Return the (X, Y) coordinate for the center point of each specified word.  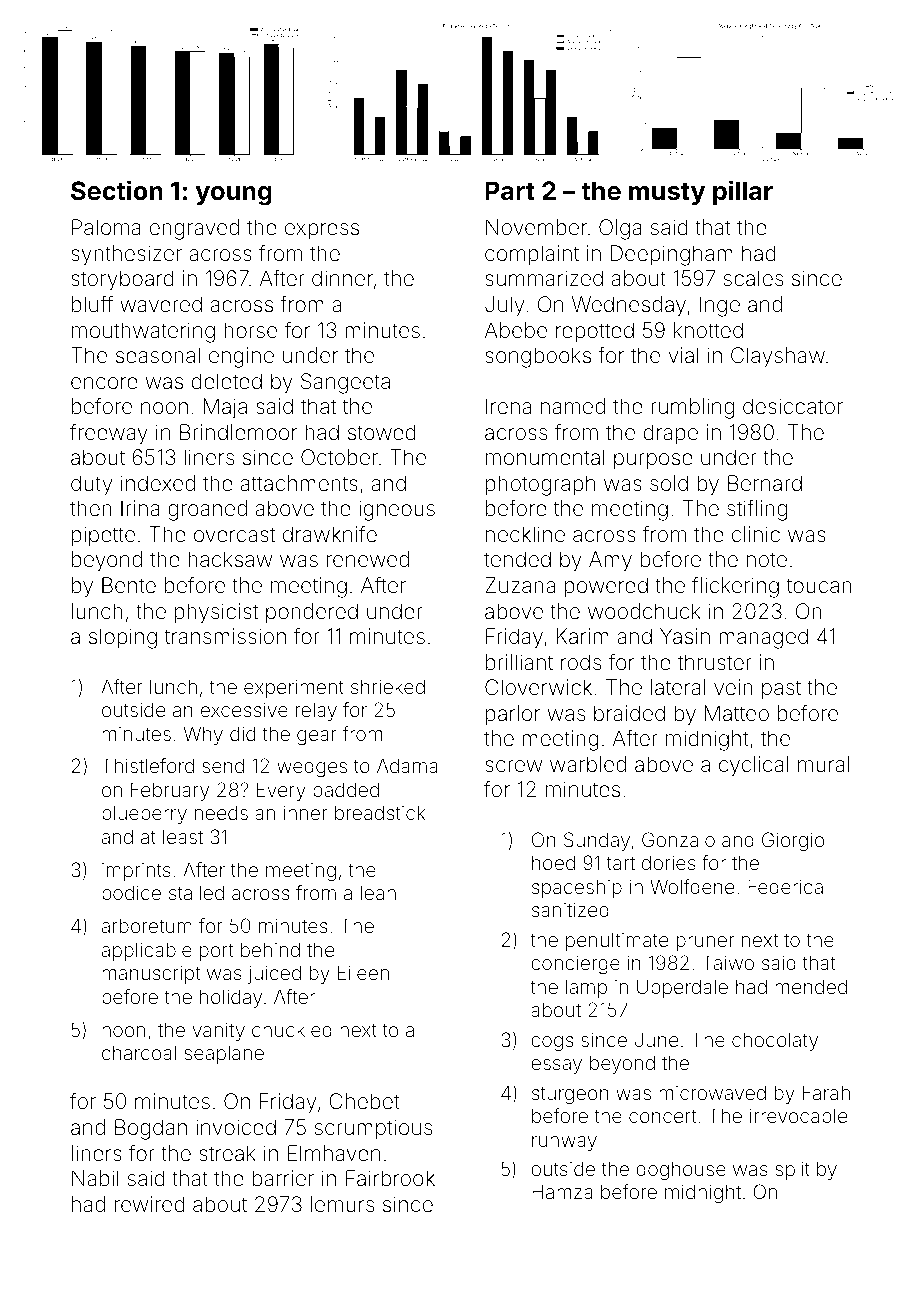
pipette (103, 536)
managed (763, 638)
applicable (147, 951)
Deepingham (672, 255)
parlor (513, 715)
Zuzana (520, 585)
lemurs (342, 1204)
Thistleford (148, 765)
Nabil (95, 1178)
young (234, 196)
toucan (819, 585)
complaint (532, 255)
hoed (553, 862)
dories (669, 862)
